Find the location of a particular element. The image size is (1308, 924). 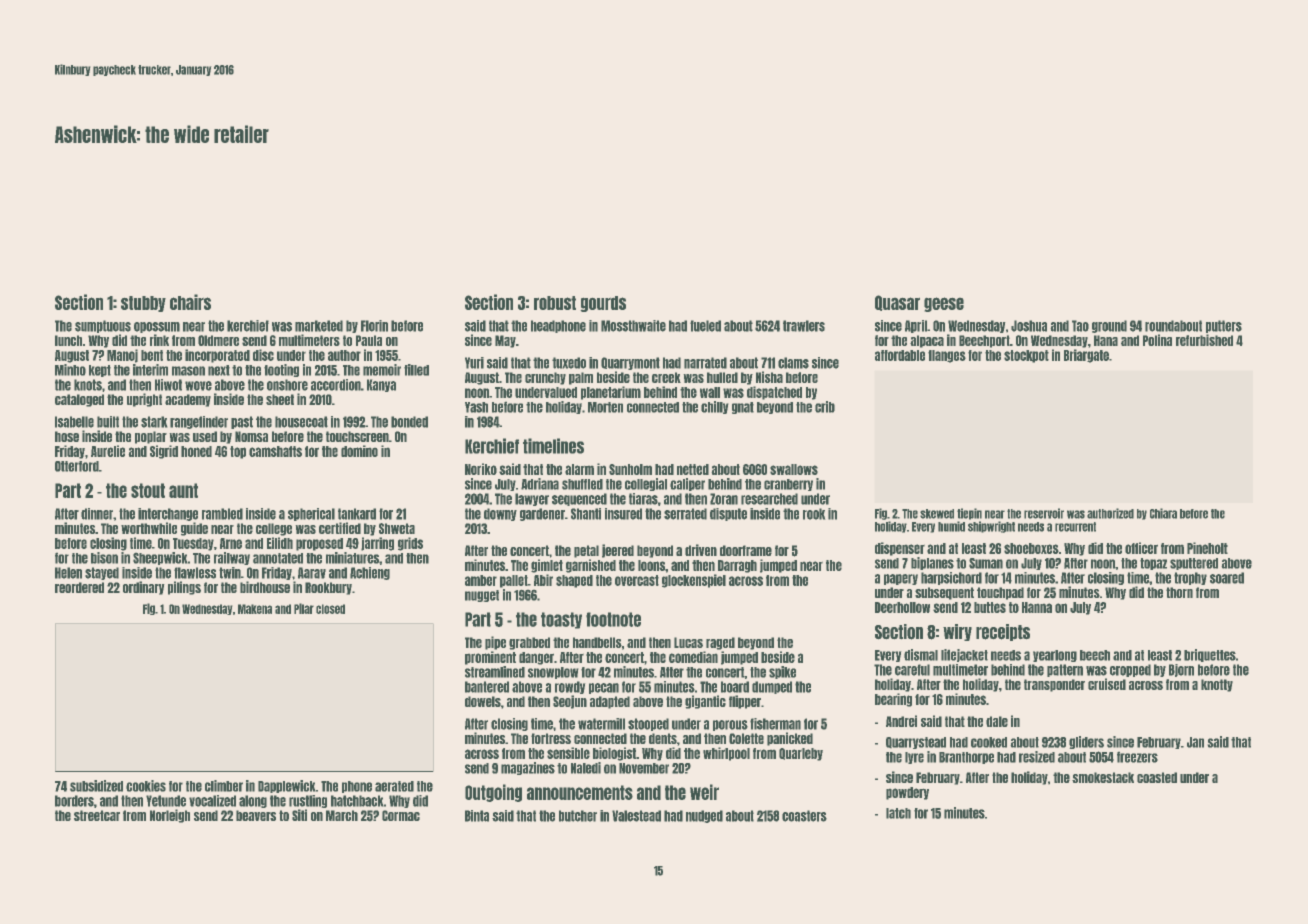

Mossthwaite is located at coordinates (633, 326).
